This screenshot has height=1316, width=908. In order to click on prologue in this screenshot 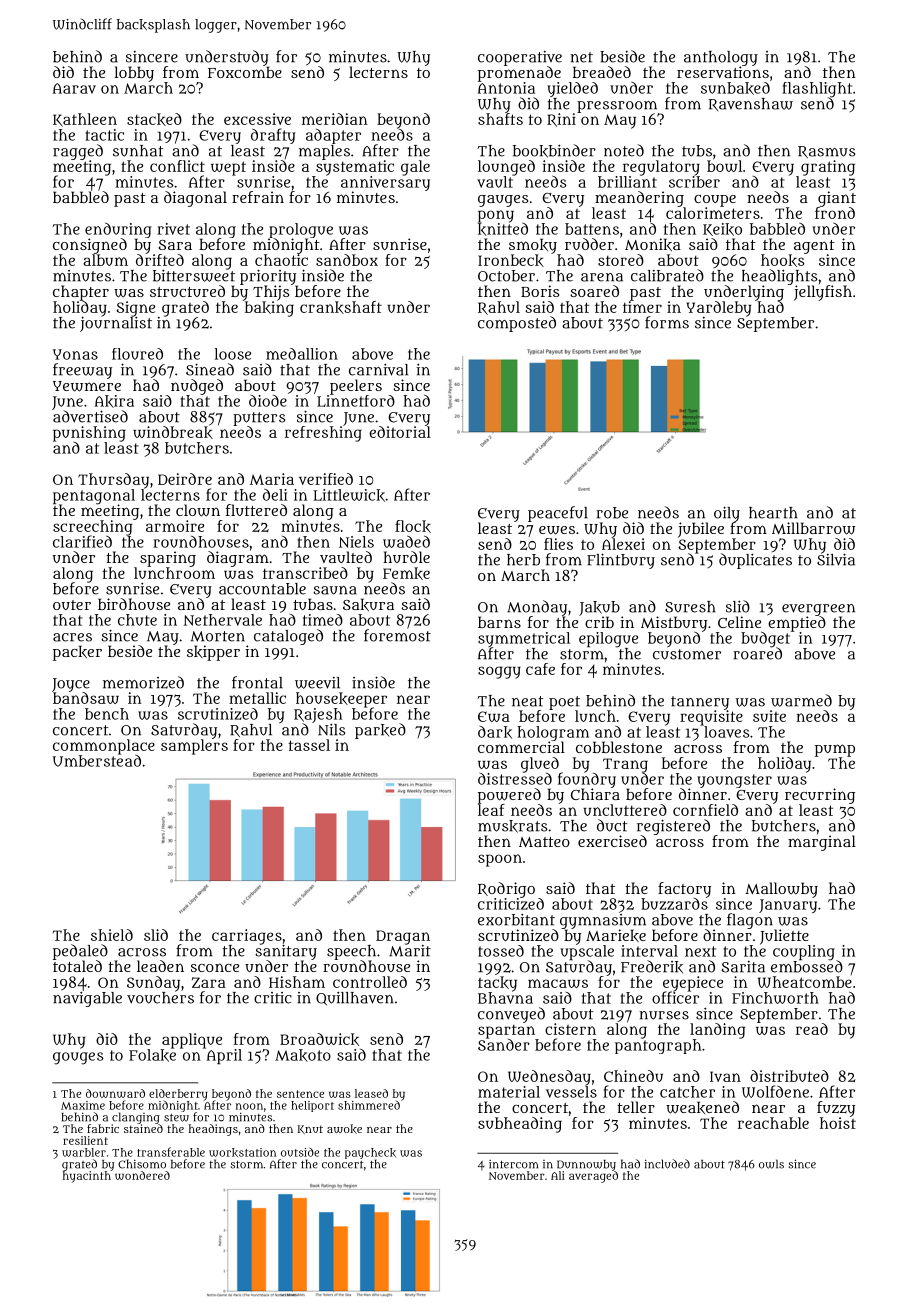, I will do `click(301, 230)`.
